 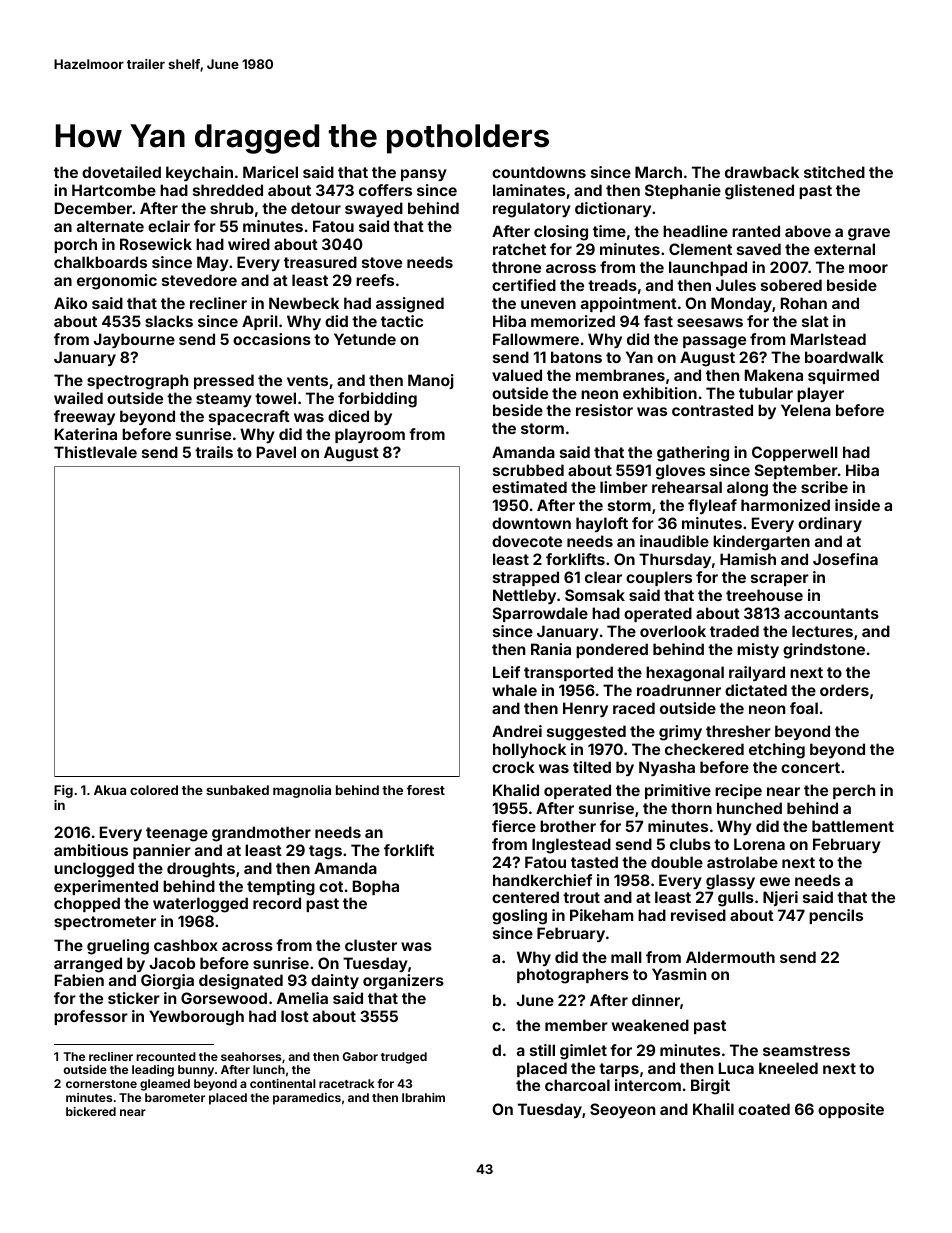 What do you see at coordinates (844, 249) in the image?
I see `external` at bounding box center [844, 249].
